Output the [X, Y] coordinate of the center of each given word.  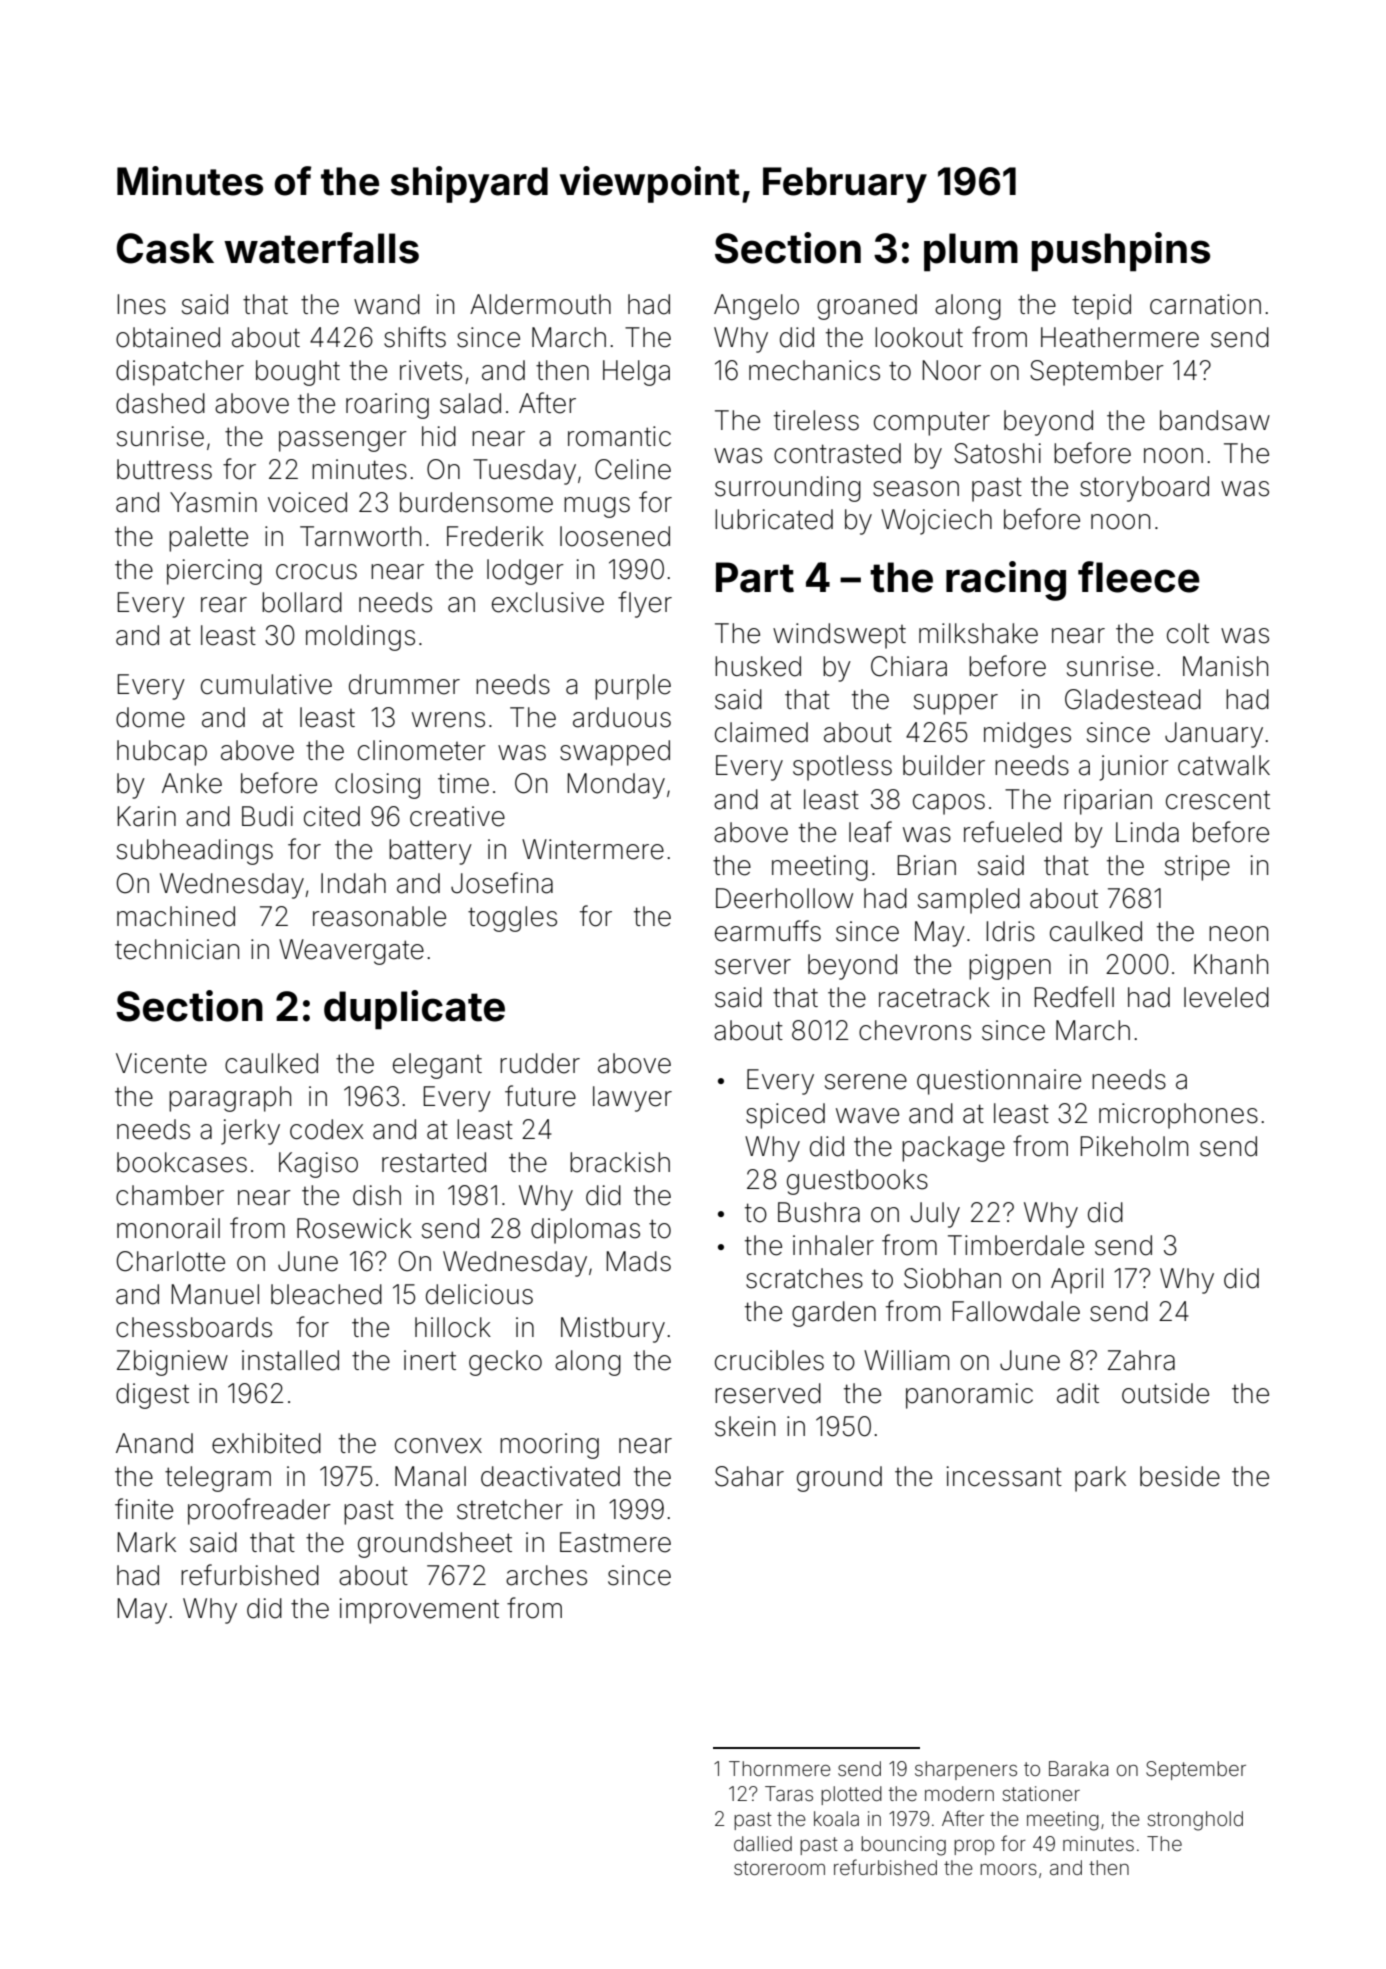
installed [290, 1360]
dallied [763, 1843]
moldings [360, 638]
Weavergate [351, 952]
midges [1027, 735]
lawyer [632, 1099]
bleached [326, 1294]
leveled [1226, 997]
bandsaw [1215, 420]
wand [387, 304]
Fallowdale [1016, 1311]
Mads [638, 1261]
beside [1180, 1476]
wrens [448, 720]
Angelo [756, 307]
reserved [768, 1393]
